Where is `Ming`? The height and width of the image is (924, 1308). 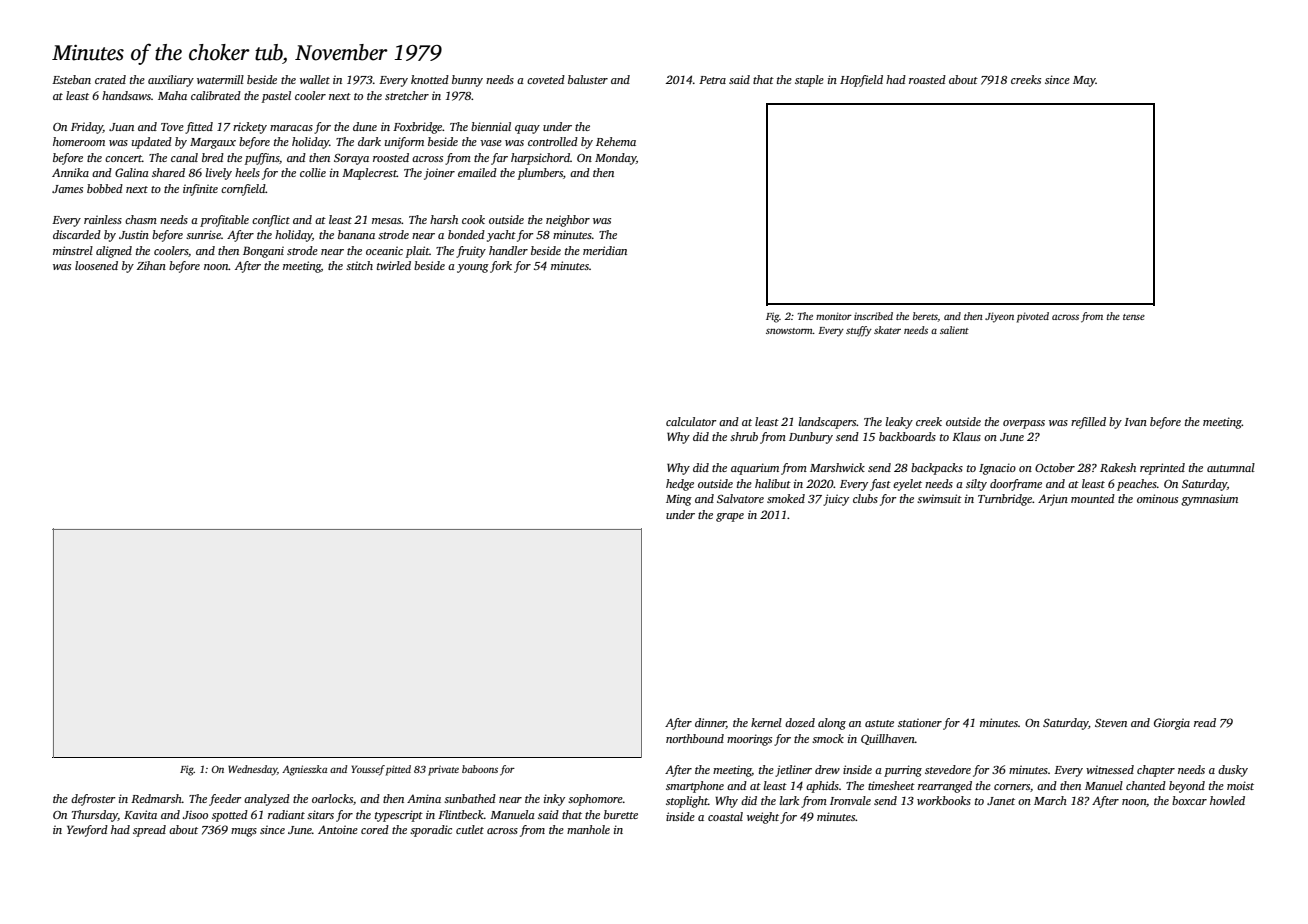 Ming is located at coordinates (679, 500).
